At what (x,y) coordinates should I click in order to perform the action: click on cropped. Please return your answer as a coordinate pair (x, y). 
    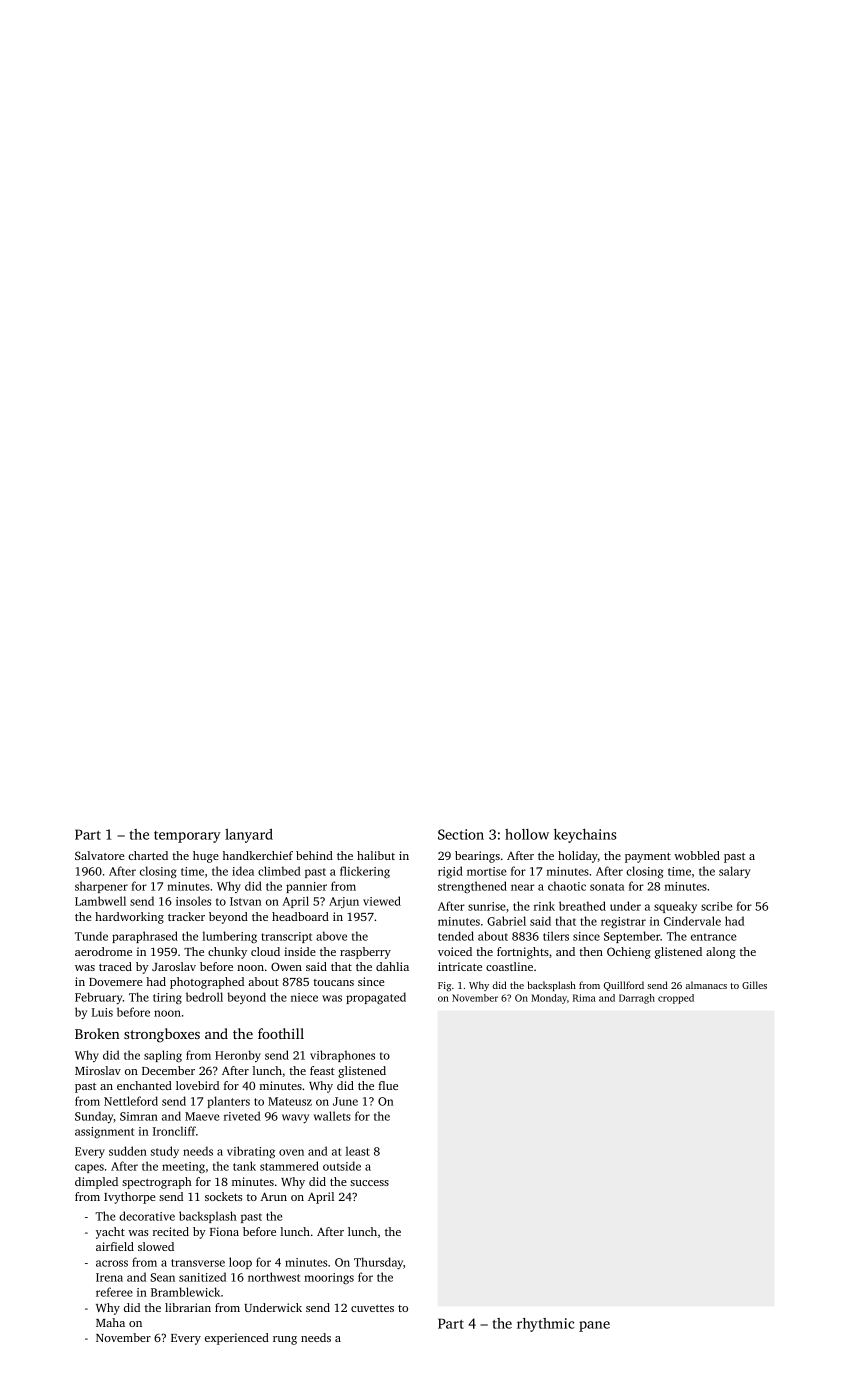
    Looking at the image, I should click on (676, 999).
